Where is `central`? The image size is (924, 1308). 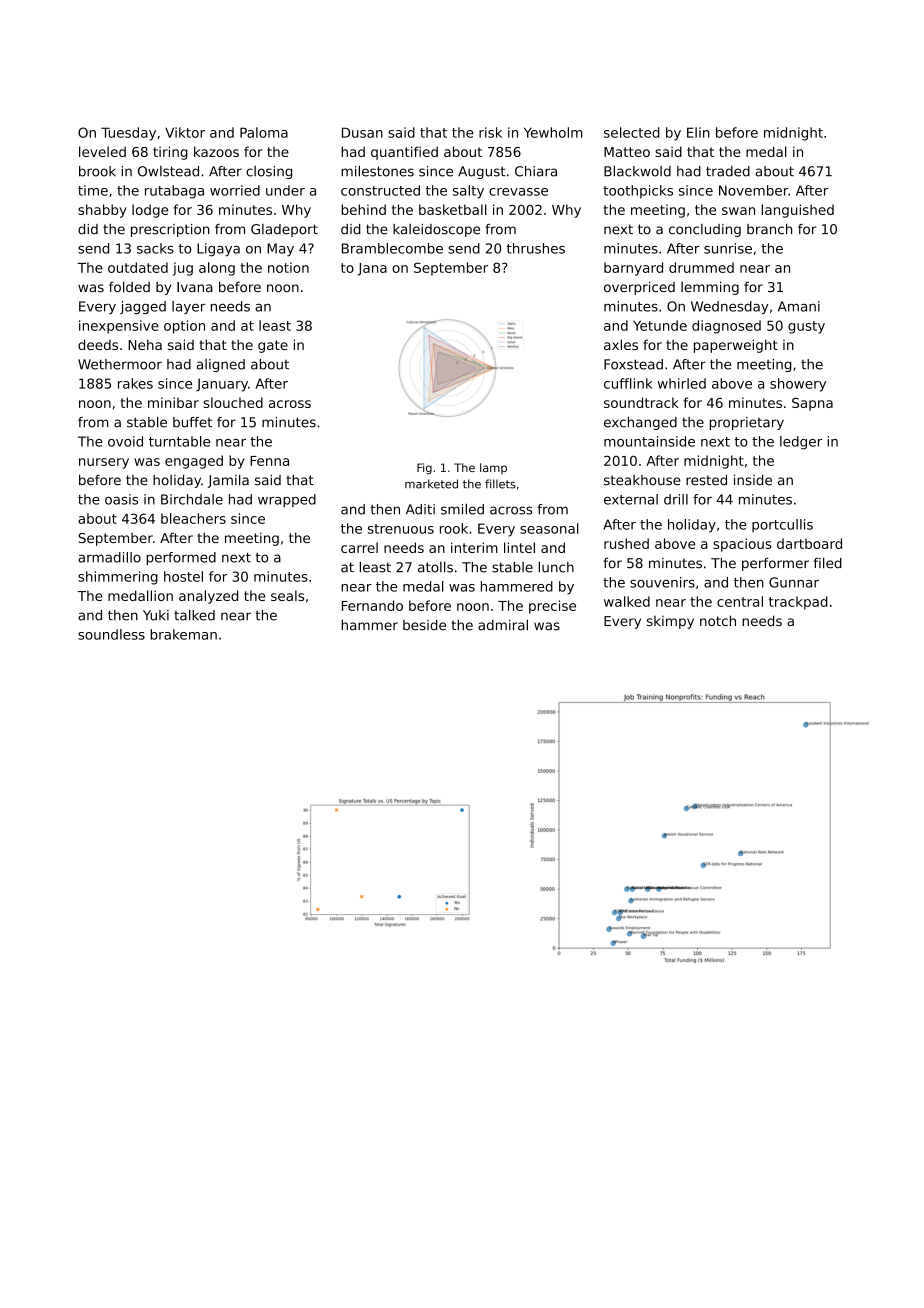 central is located at coordinates (740, 601).
